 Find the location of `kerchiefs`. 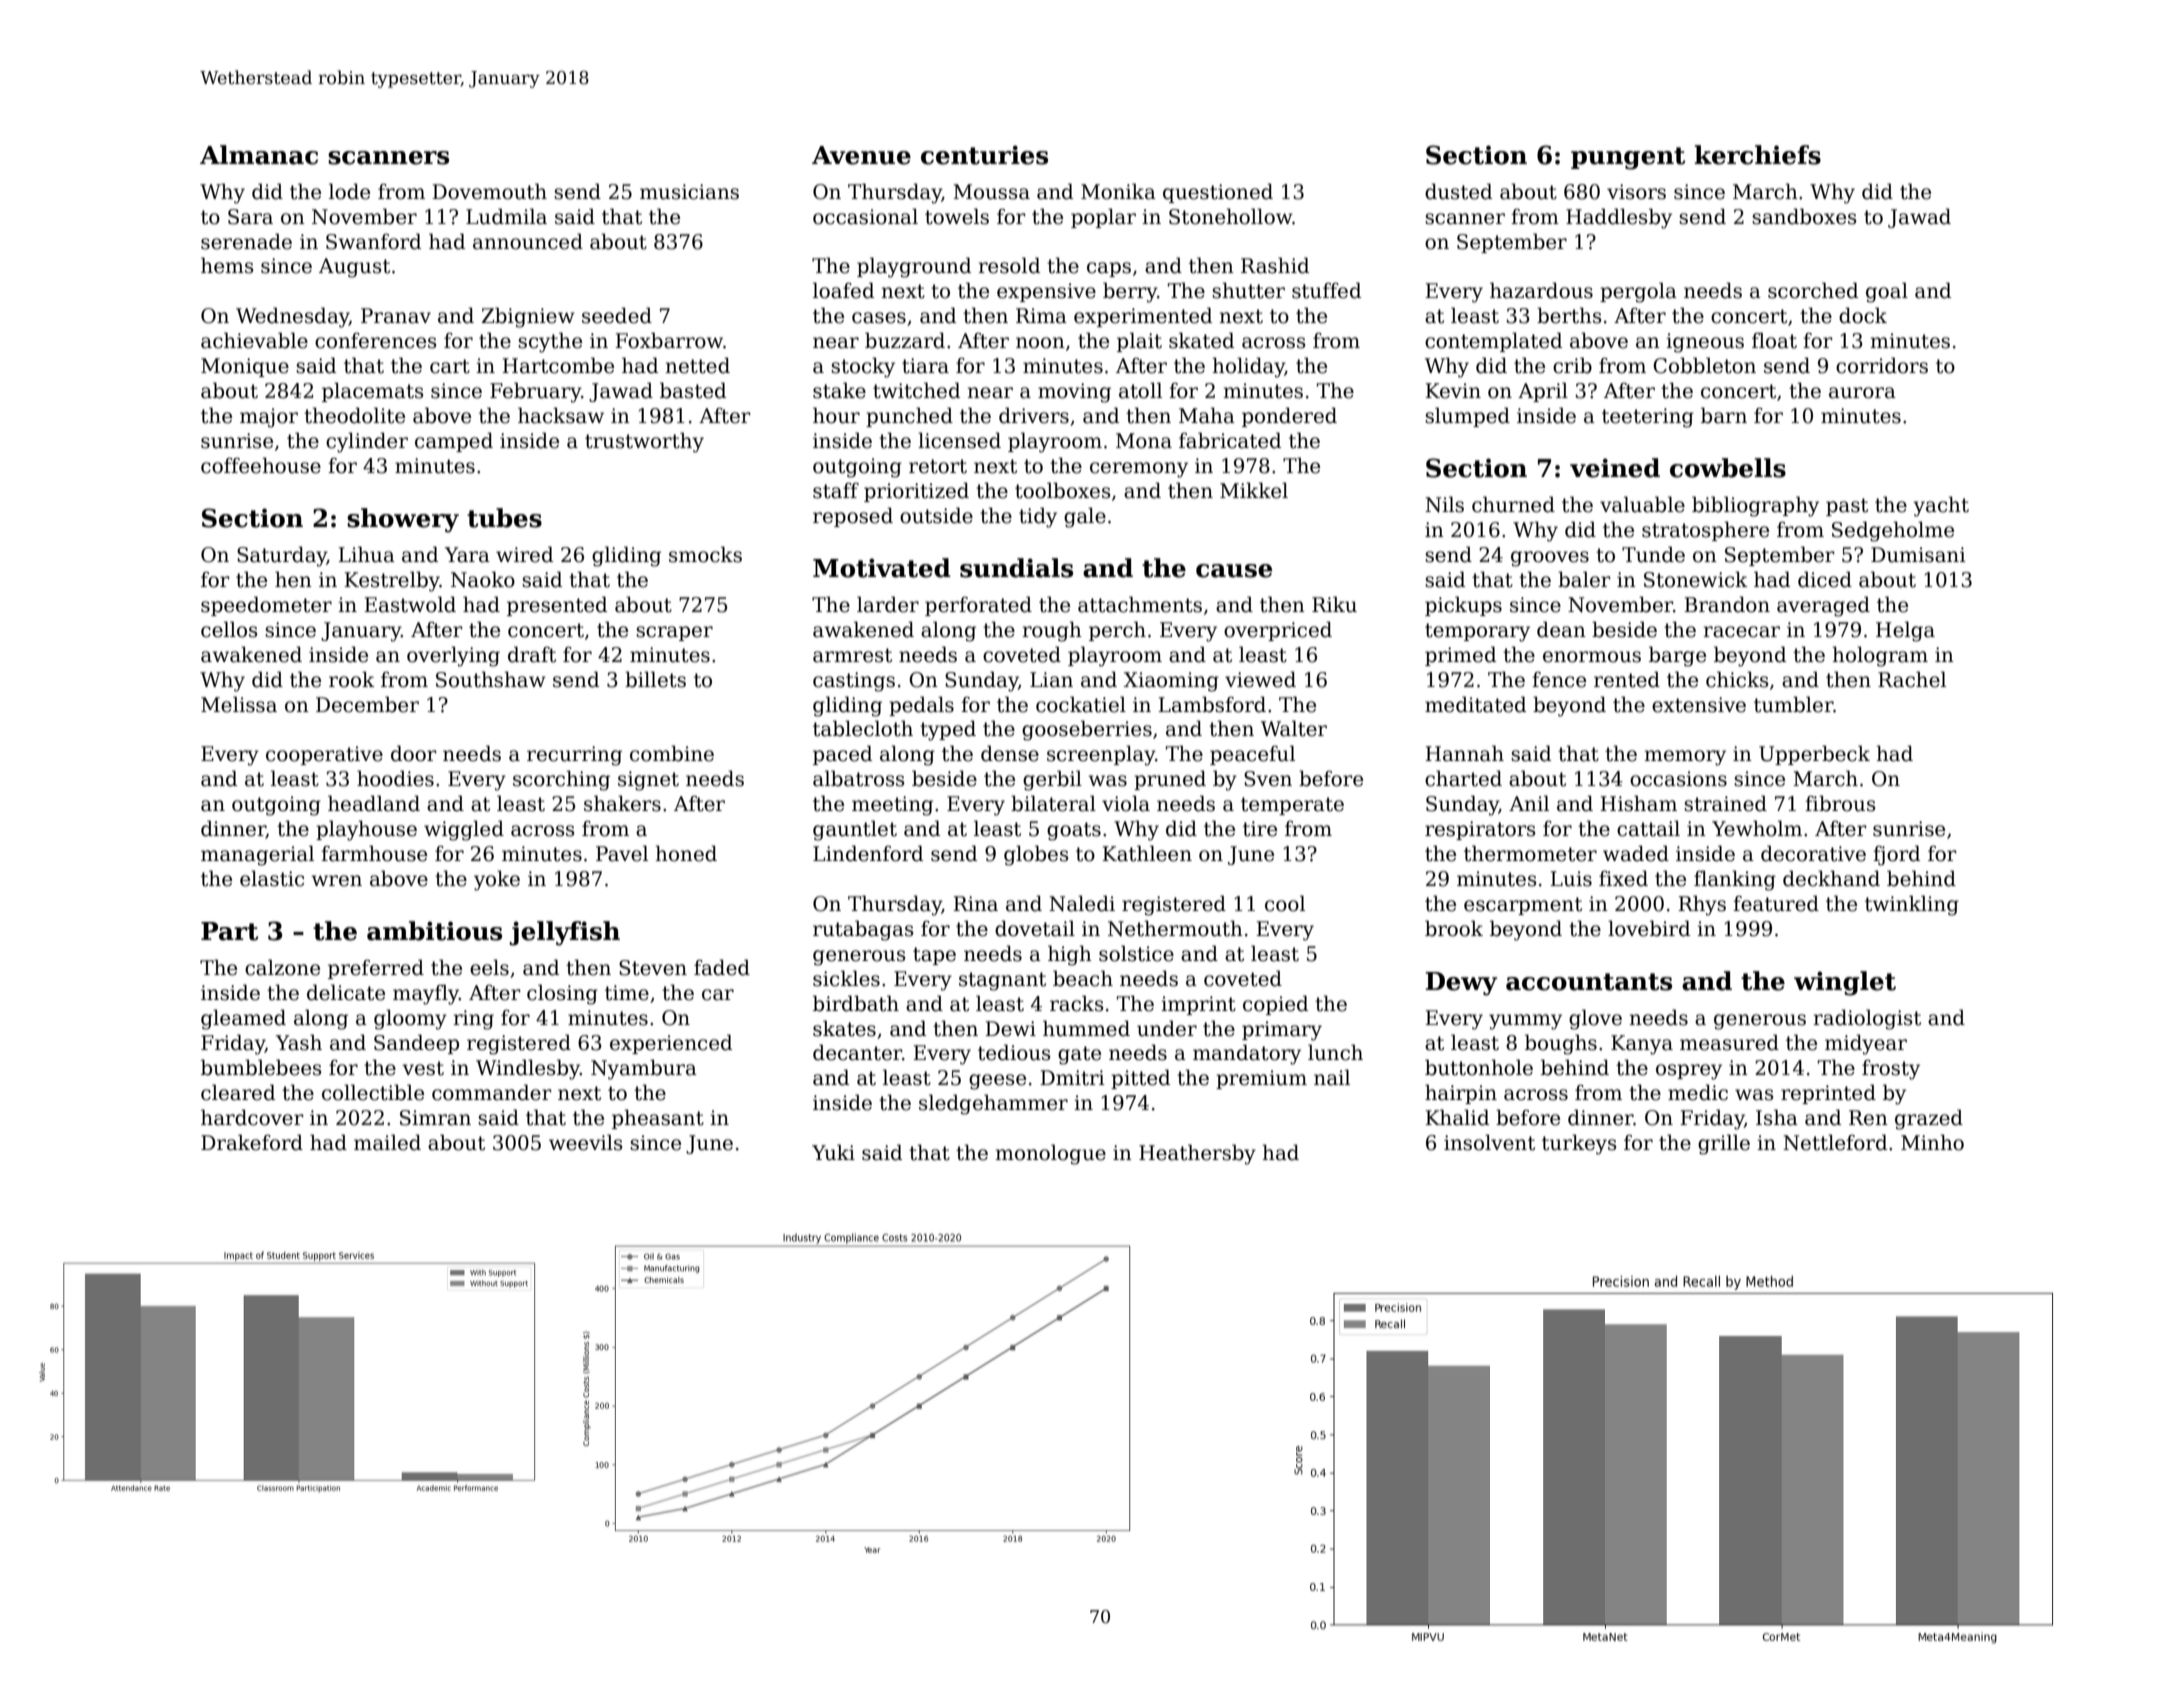

kerchiefs is located at coordinates (1758, 155).
